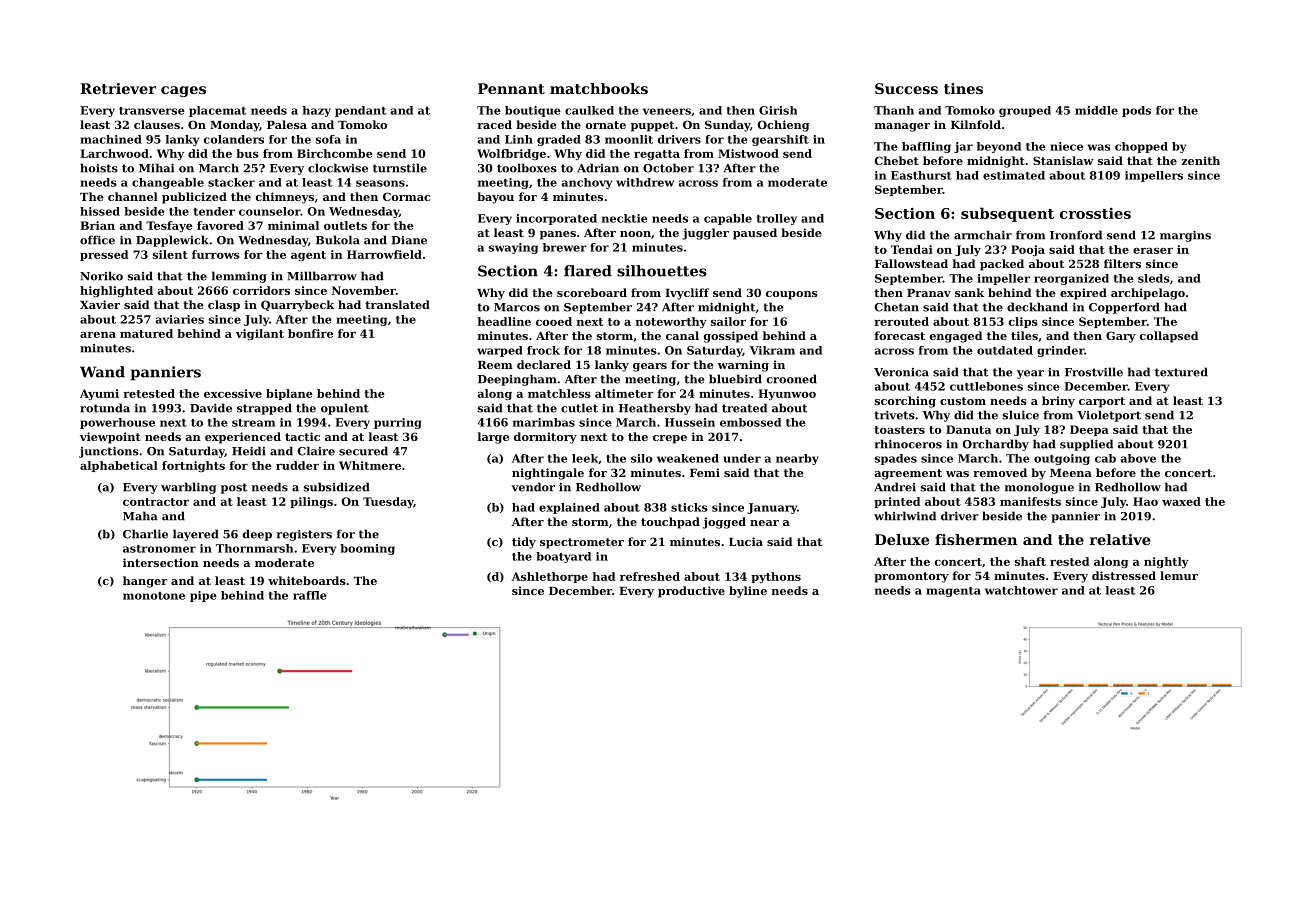 This screenshot has height=924, width=1308. What do you see at coordinates (203, 596) in the screenshot?
I see `pipe` at bounding box center [203, 596].
